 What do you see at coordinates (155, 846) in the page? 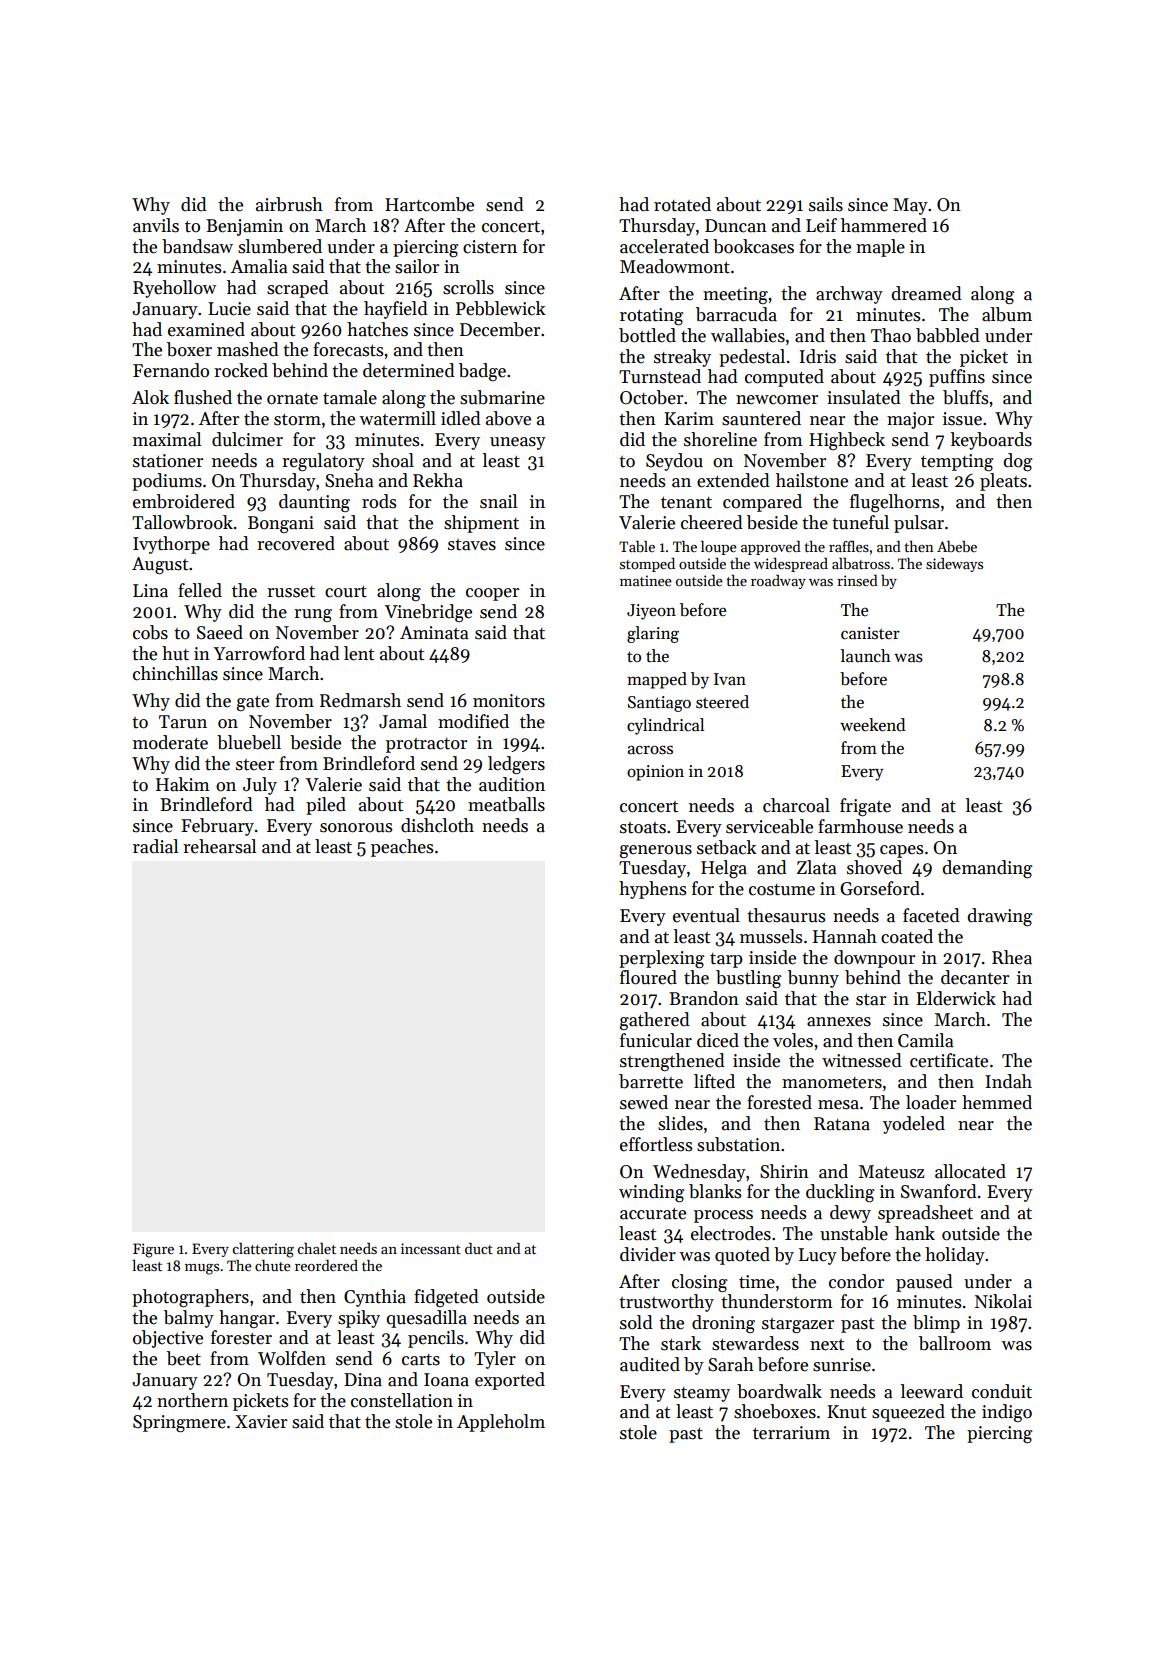
I see `radial` at bounding box center [155, 846].
